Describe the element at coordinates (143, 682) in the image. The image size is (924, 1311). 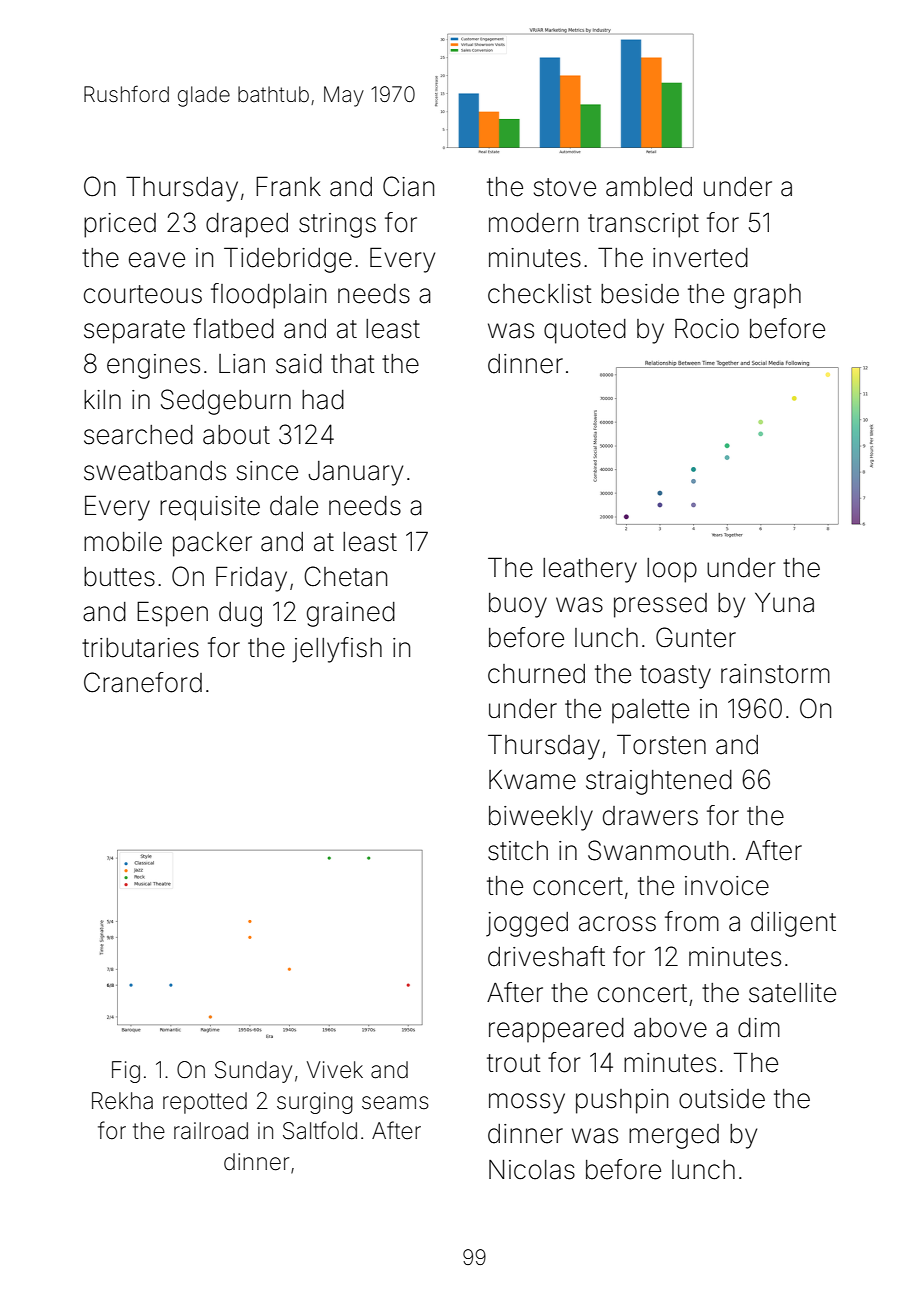
I see `Craneford` at that location.
